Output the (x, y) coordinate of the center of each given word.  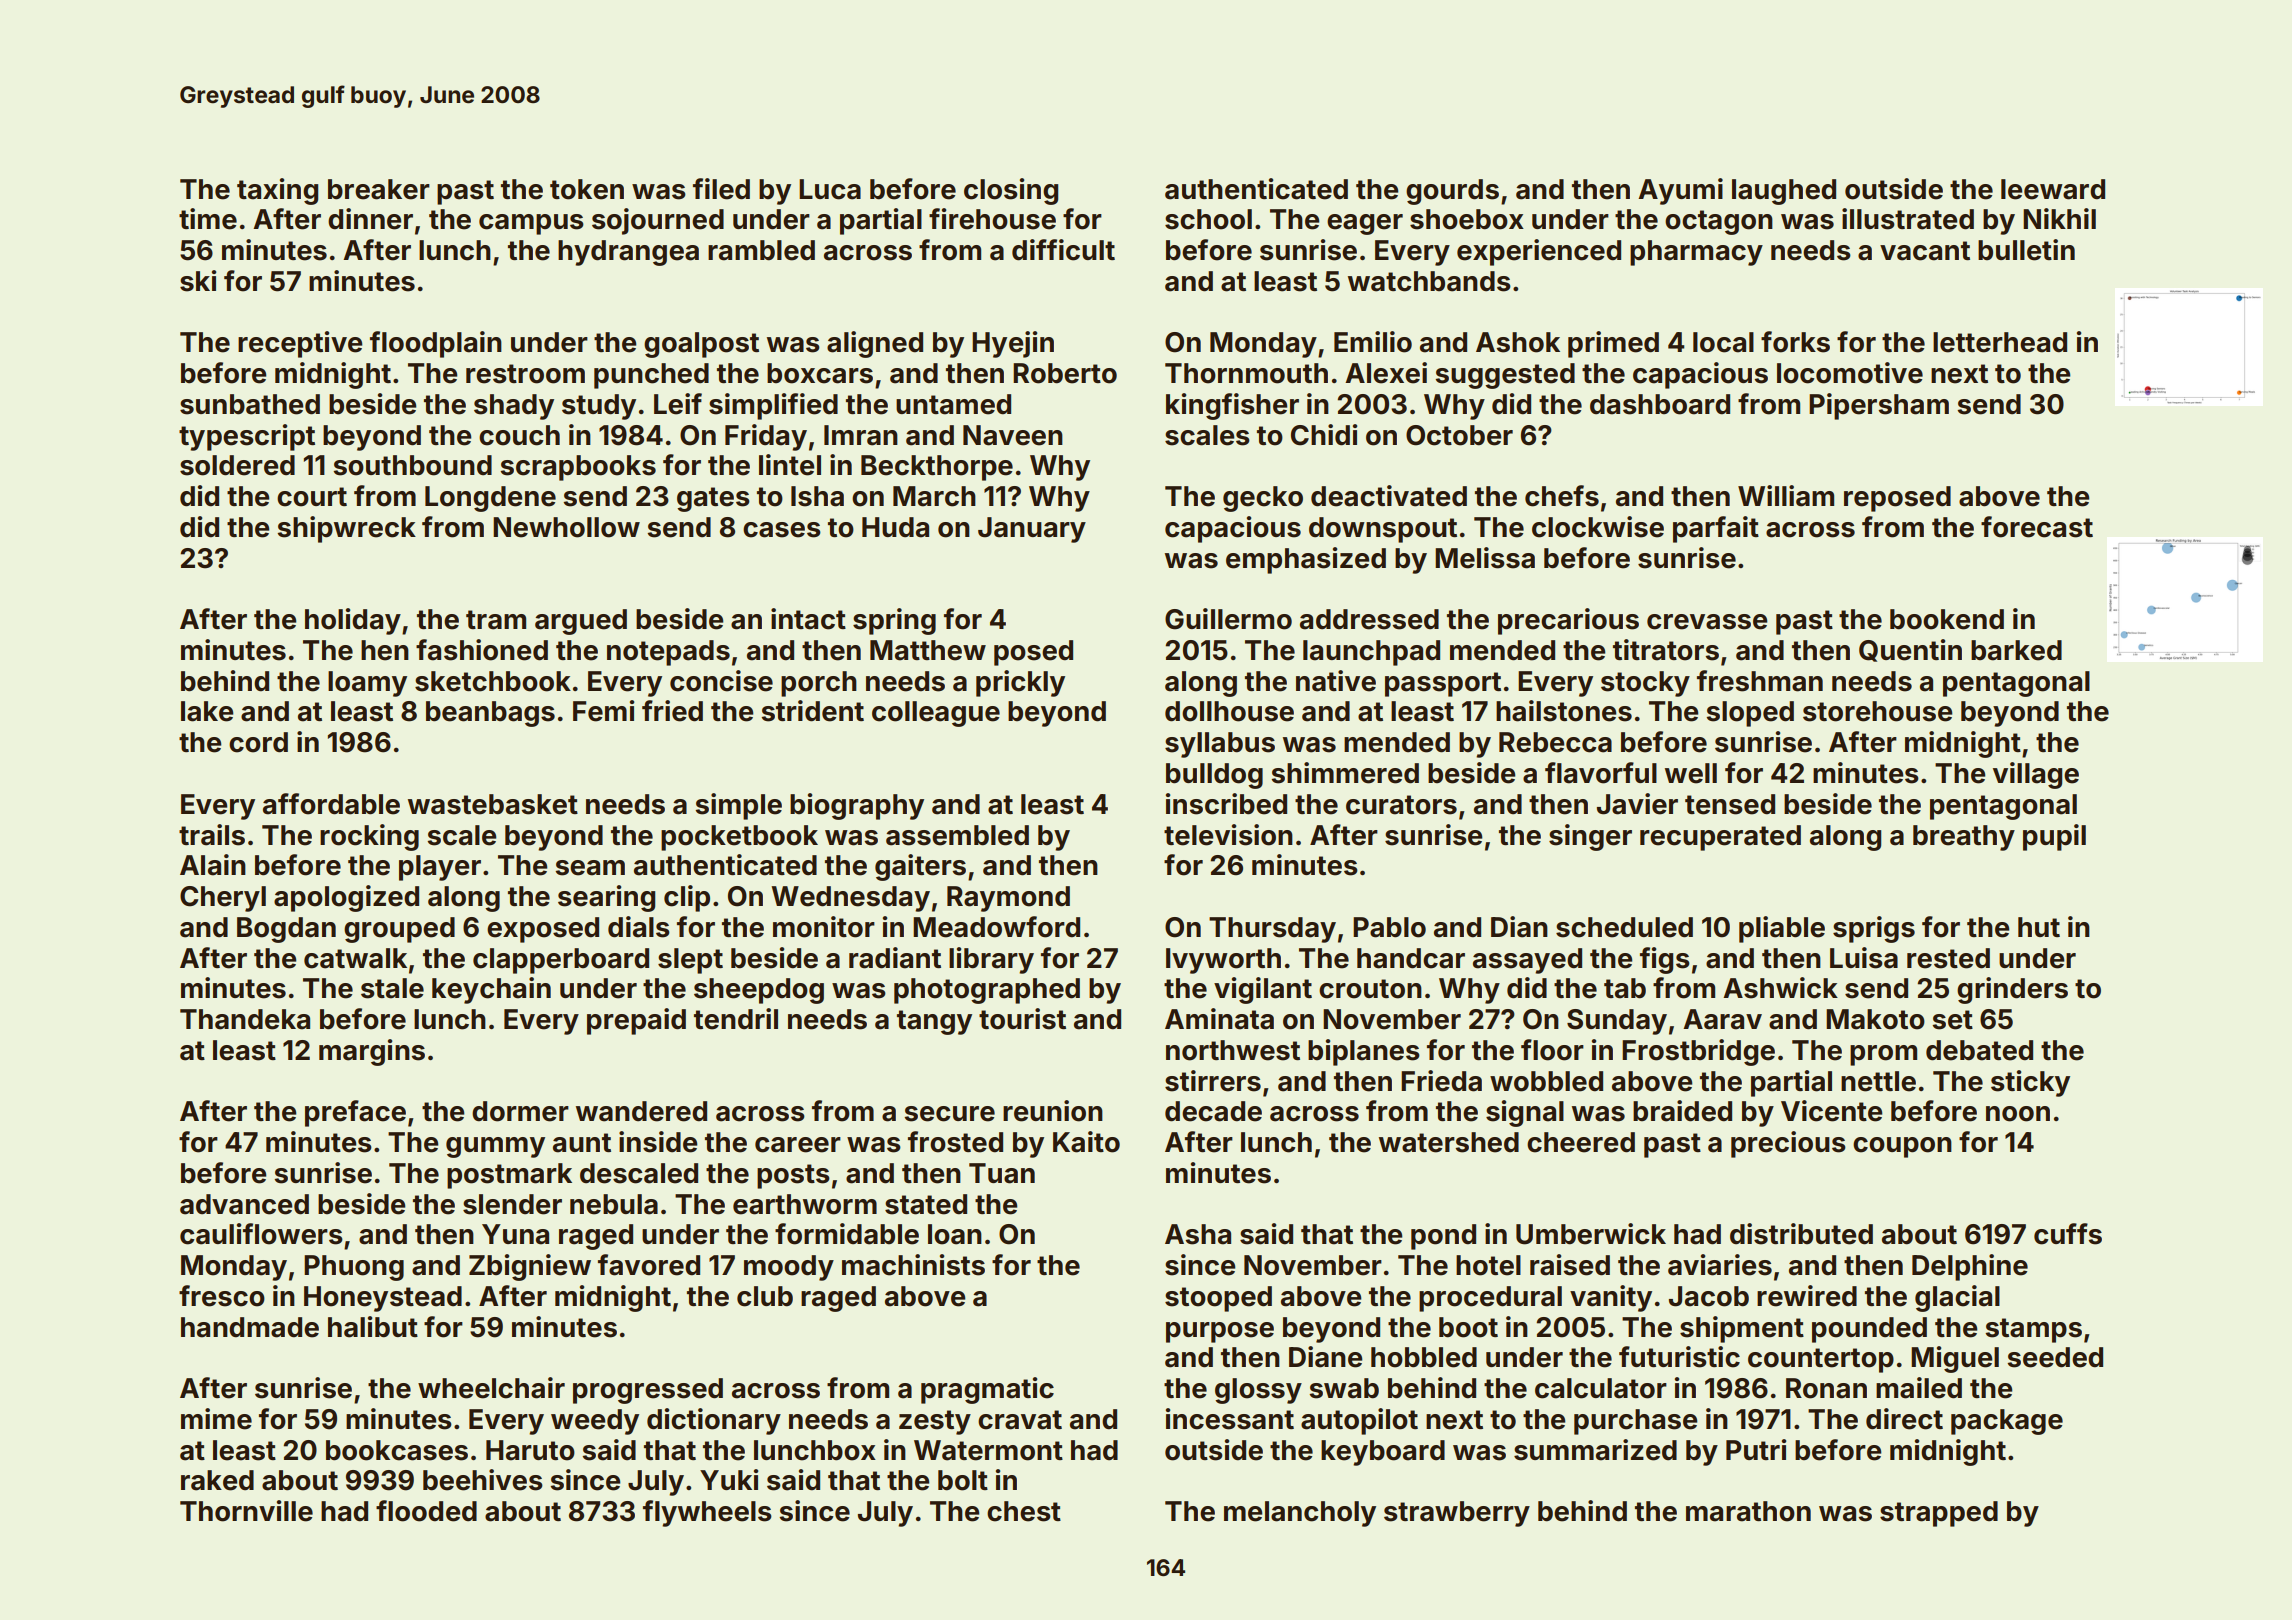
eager (1365, 224)
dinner (370, 219)
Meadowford (996, 927)
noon (2018, 1114)
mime (216, 1419)
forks (1795, 342)
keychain (491, 990)
